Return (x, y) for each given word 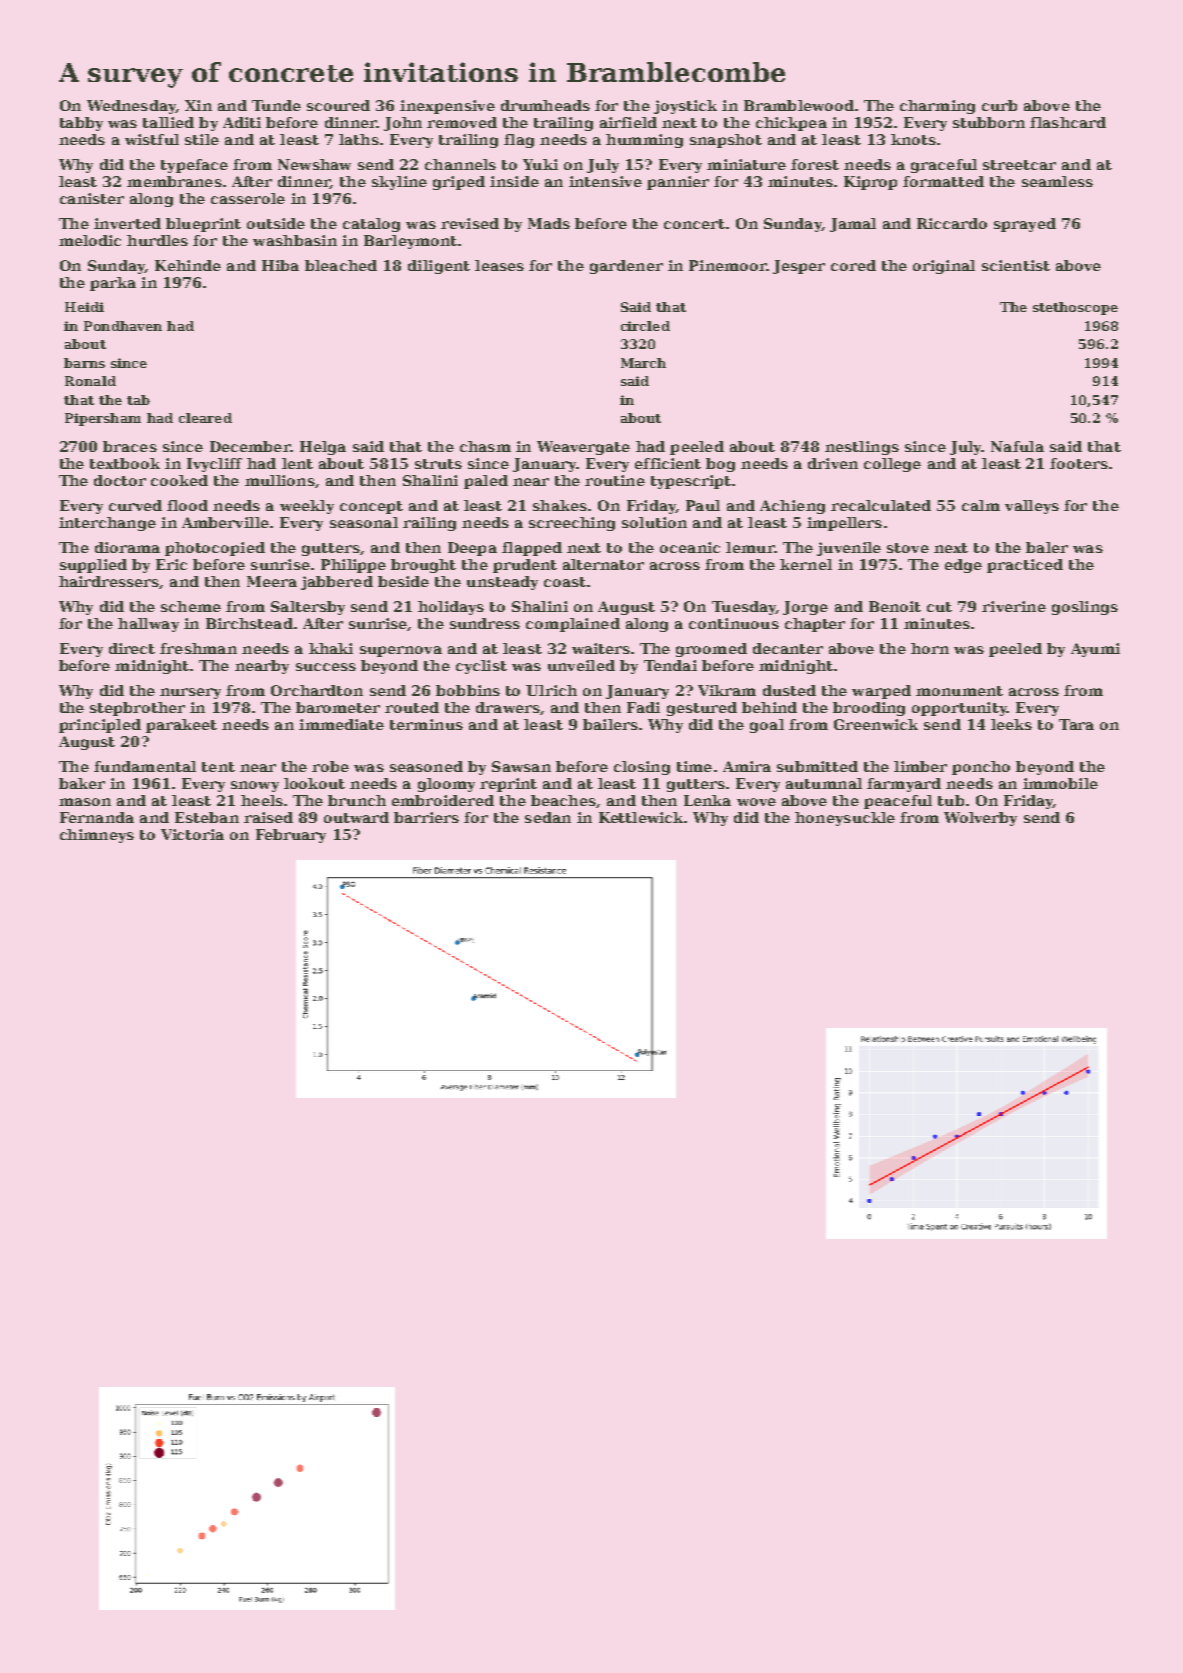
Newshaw (314, 164)
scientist (1016, 265)
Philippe (353, 566)
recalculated (881, 505)
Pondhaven (123, 326)
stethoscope (1075, 308)
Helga (323, 448)
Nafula (1017, 446)
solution (654, 522)
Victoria (192, 834)
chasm (485, 446)
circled (645, 326)
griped (459, 183)
